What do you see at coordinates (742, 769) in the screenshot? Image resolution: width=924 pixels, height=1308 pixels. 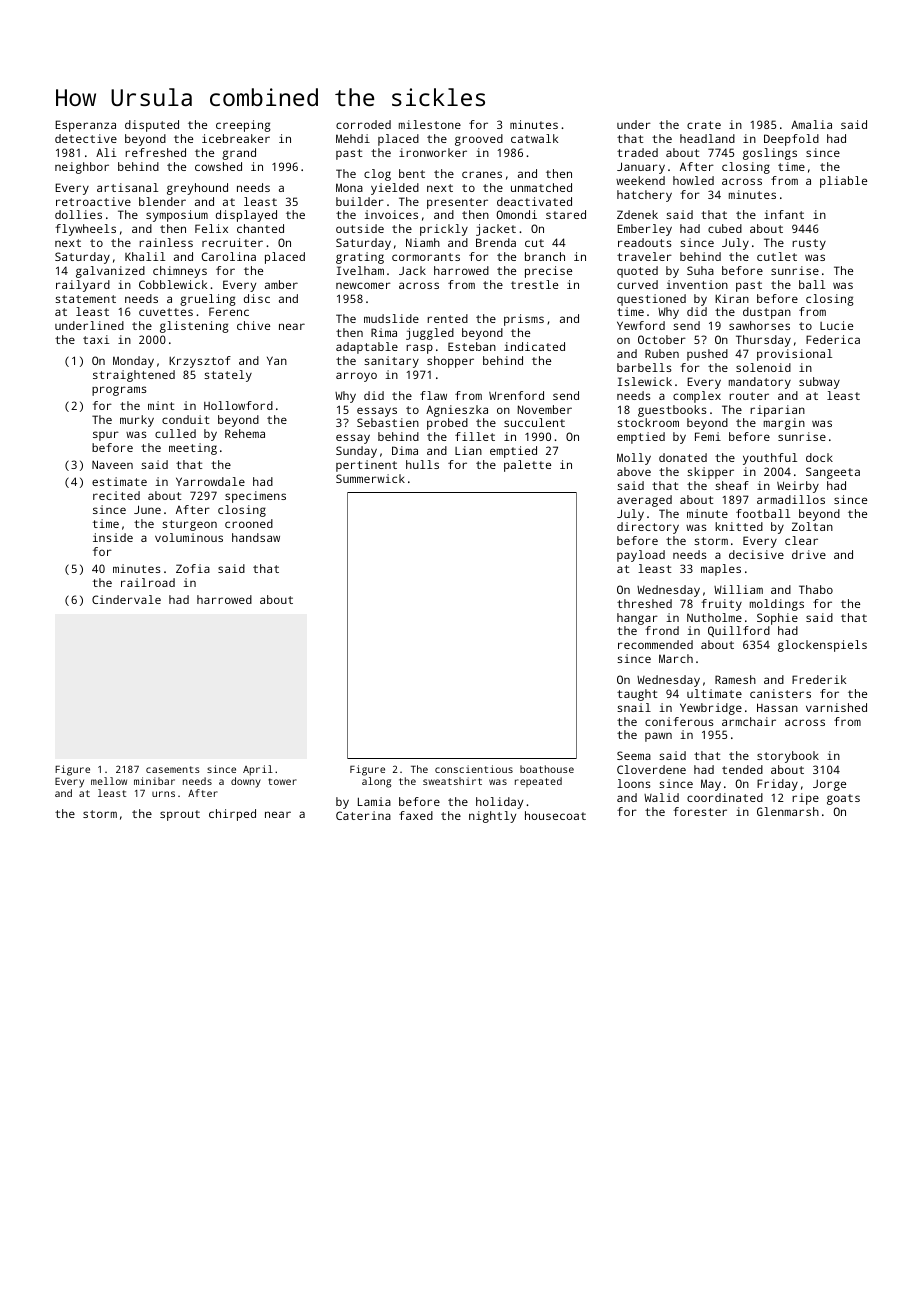 I see `tended` at bounding box center [742, 769].
